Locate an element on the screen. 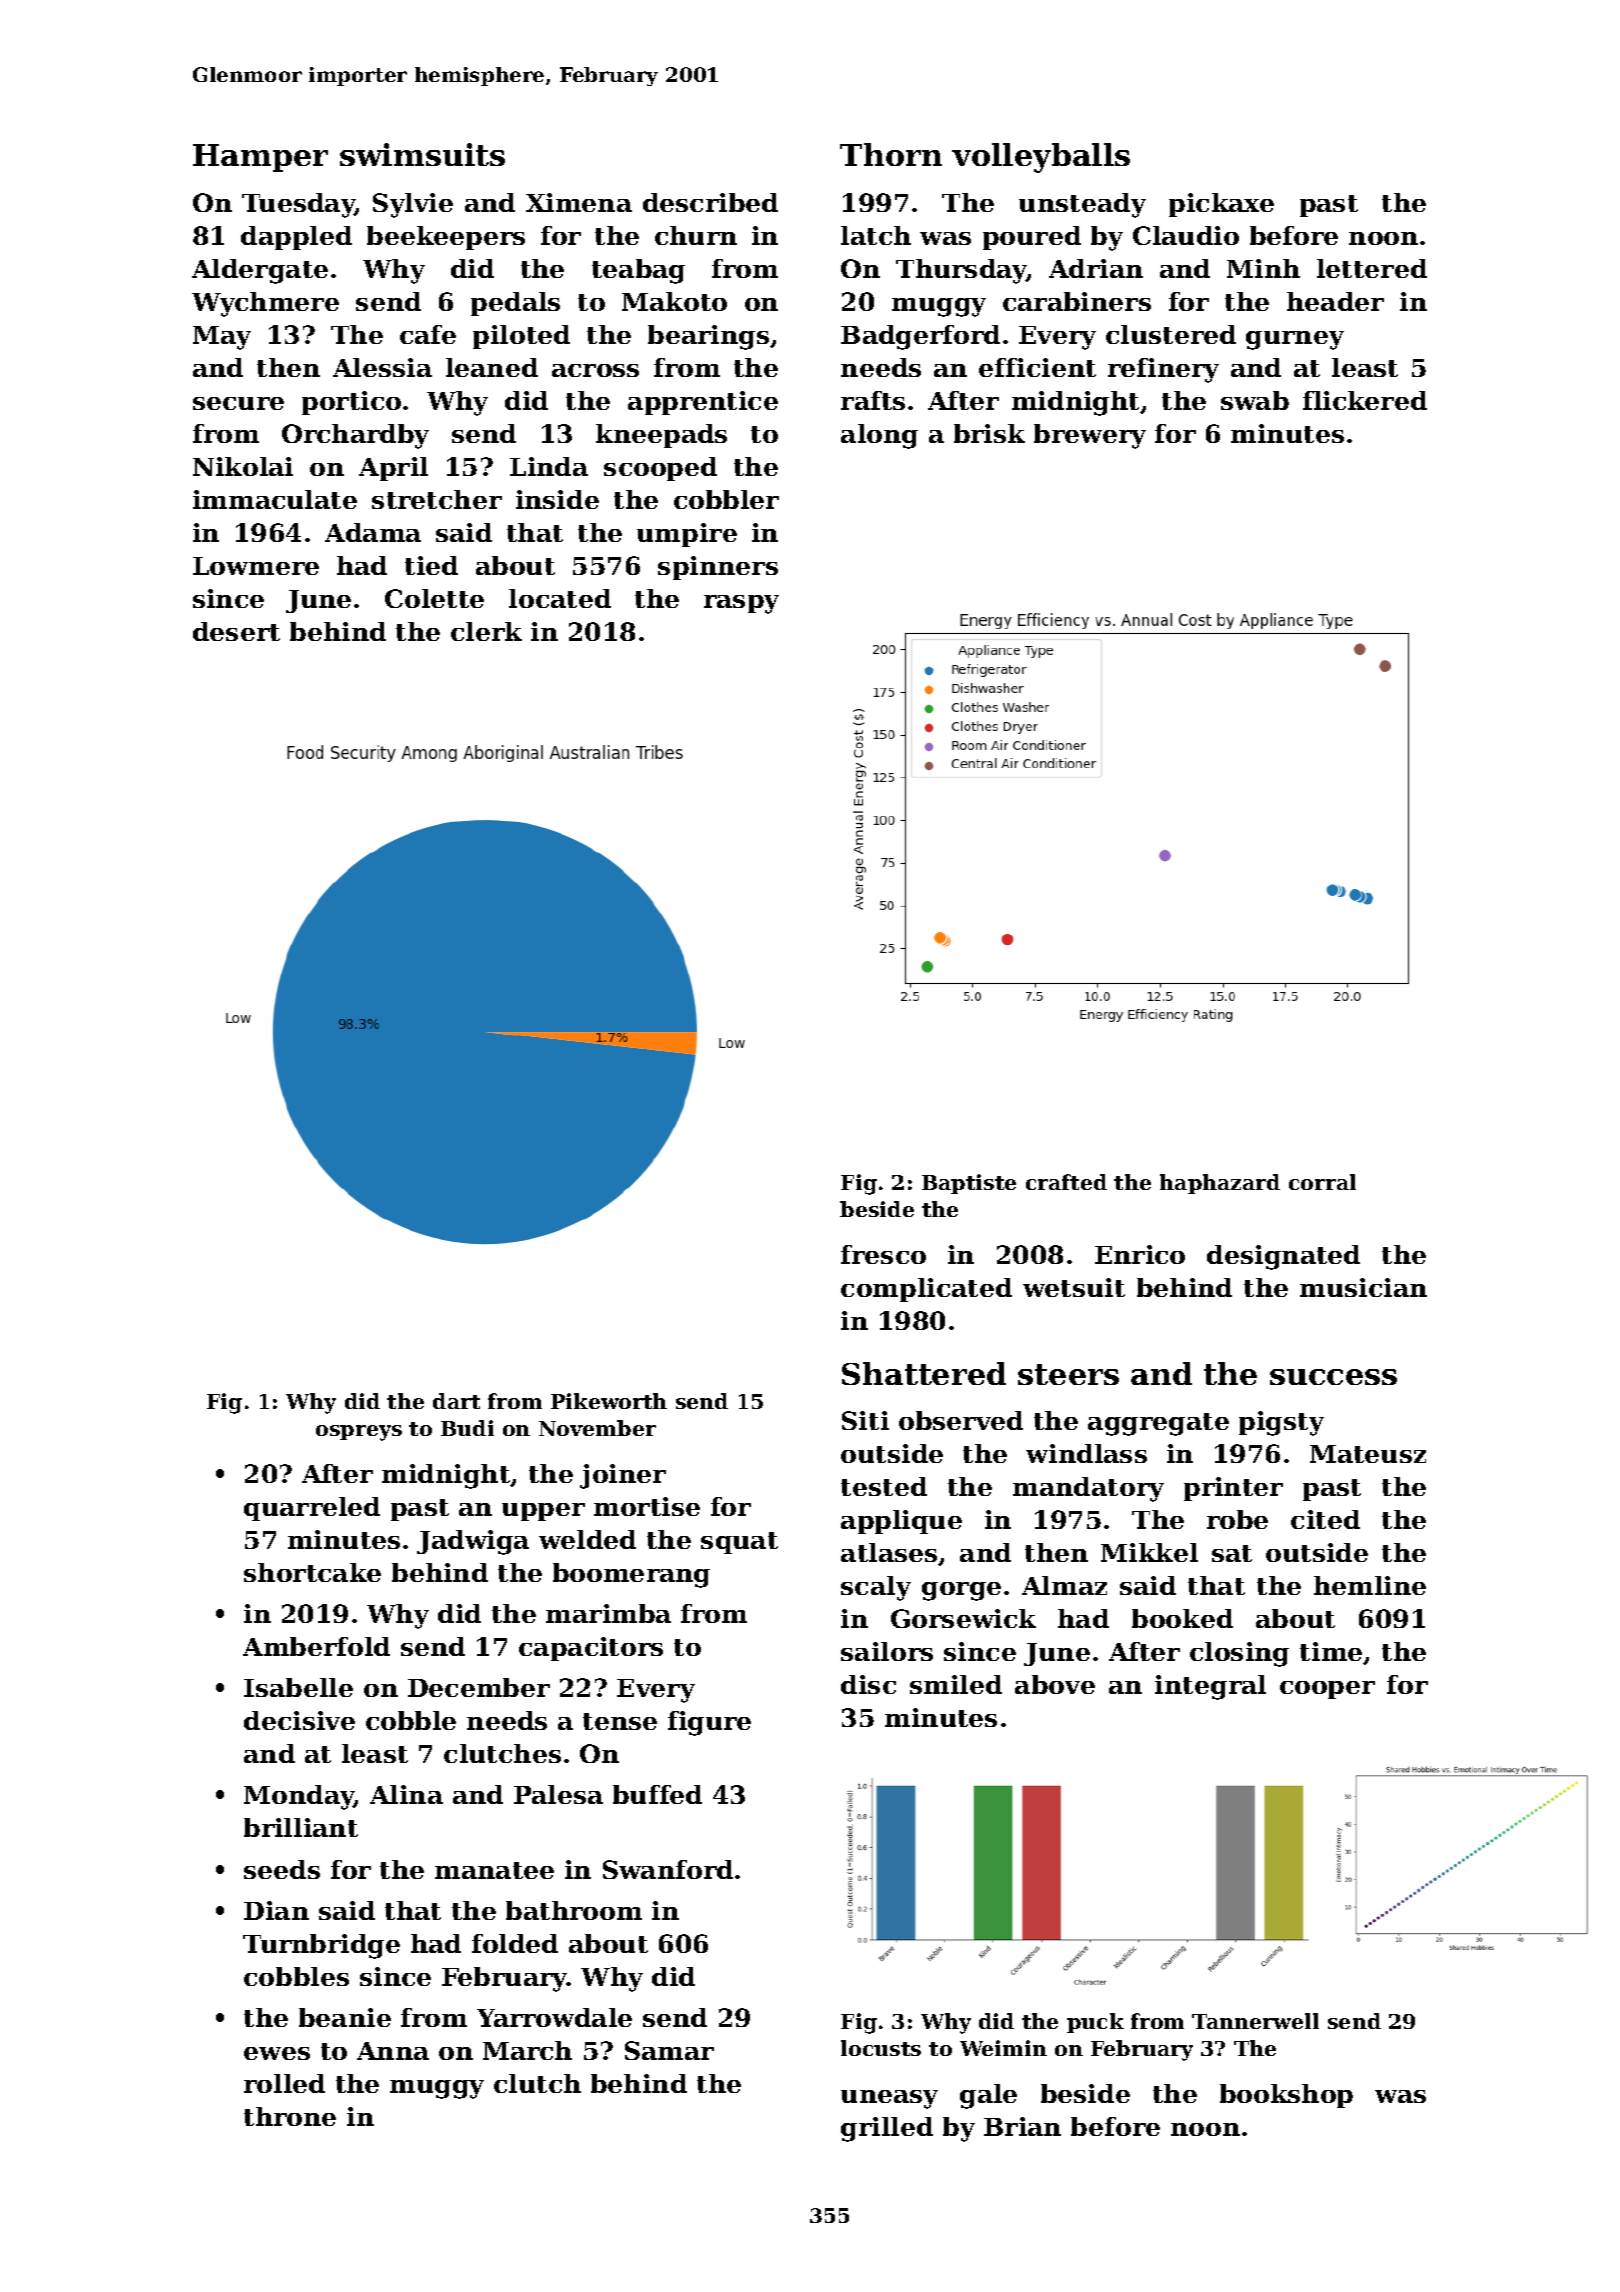  uneasy is located at coordinates (889, 2099).
